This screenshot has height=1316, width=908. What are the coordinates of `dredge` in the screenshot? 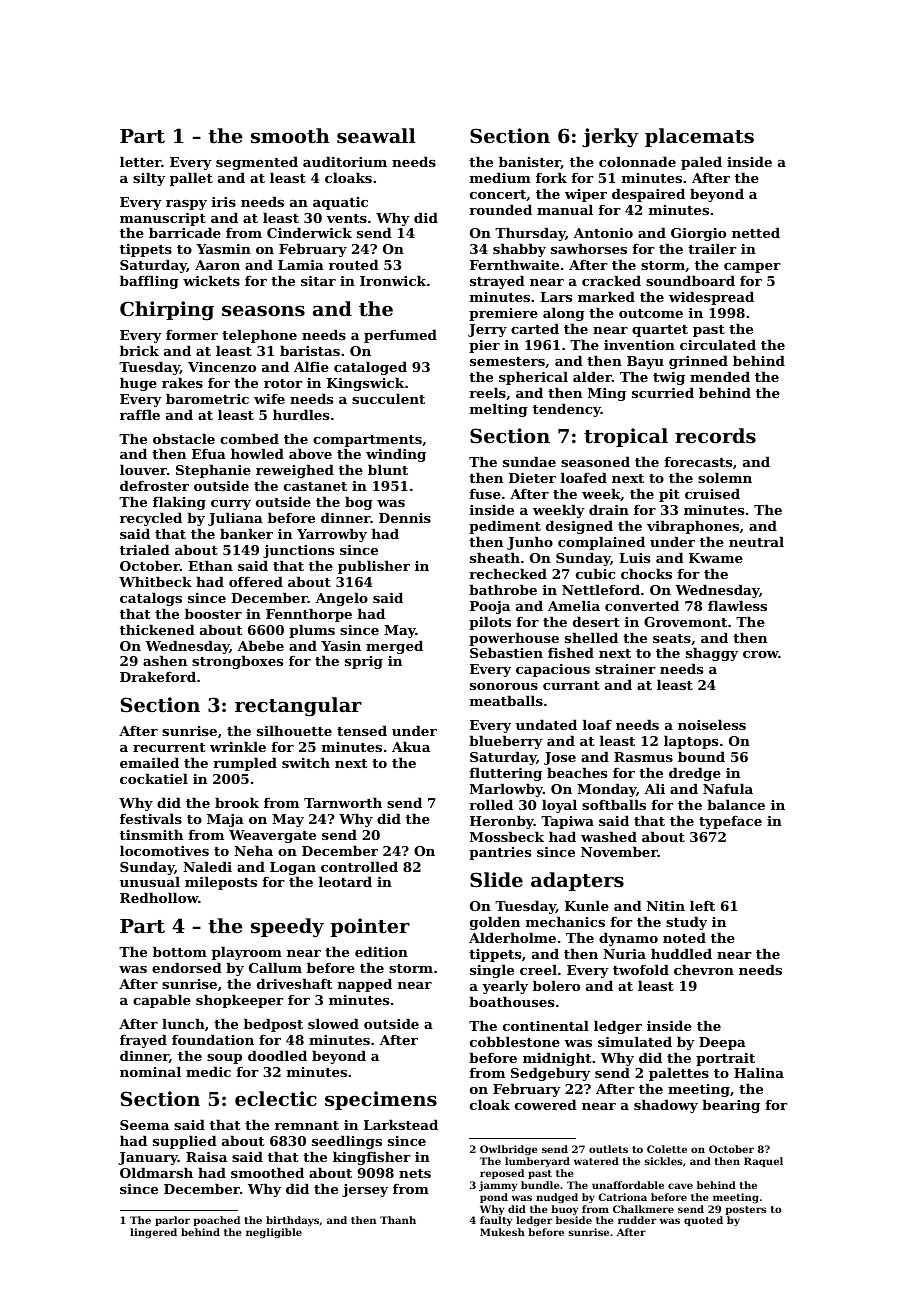 It's located at (695, 774).
